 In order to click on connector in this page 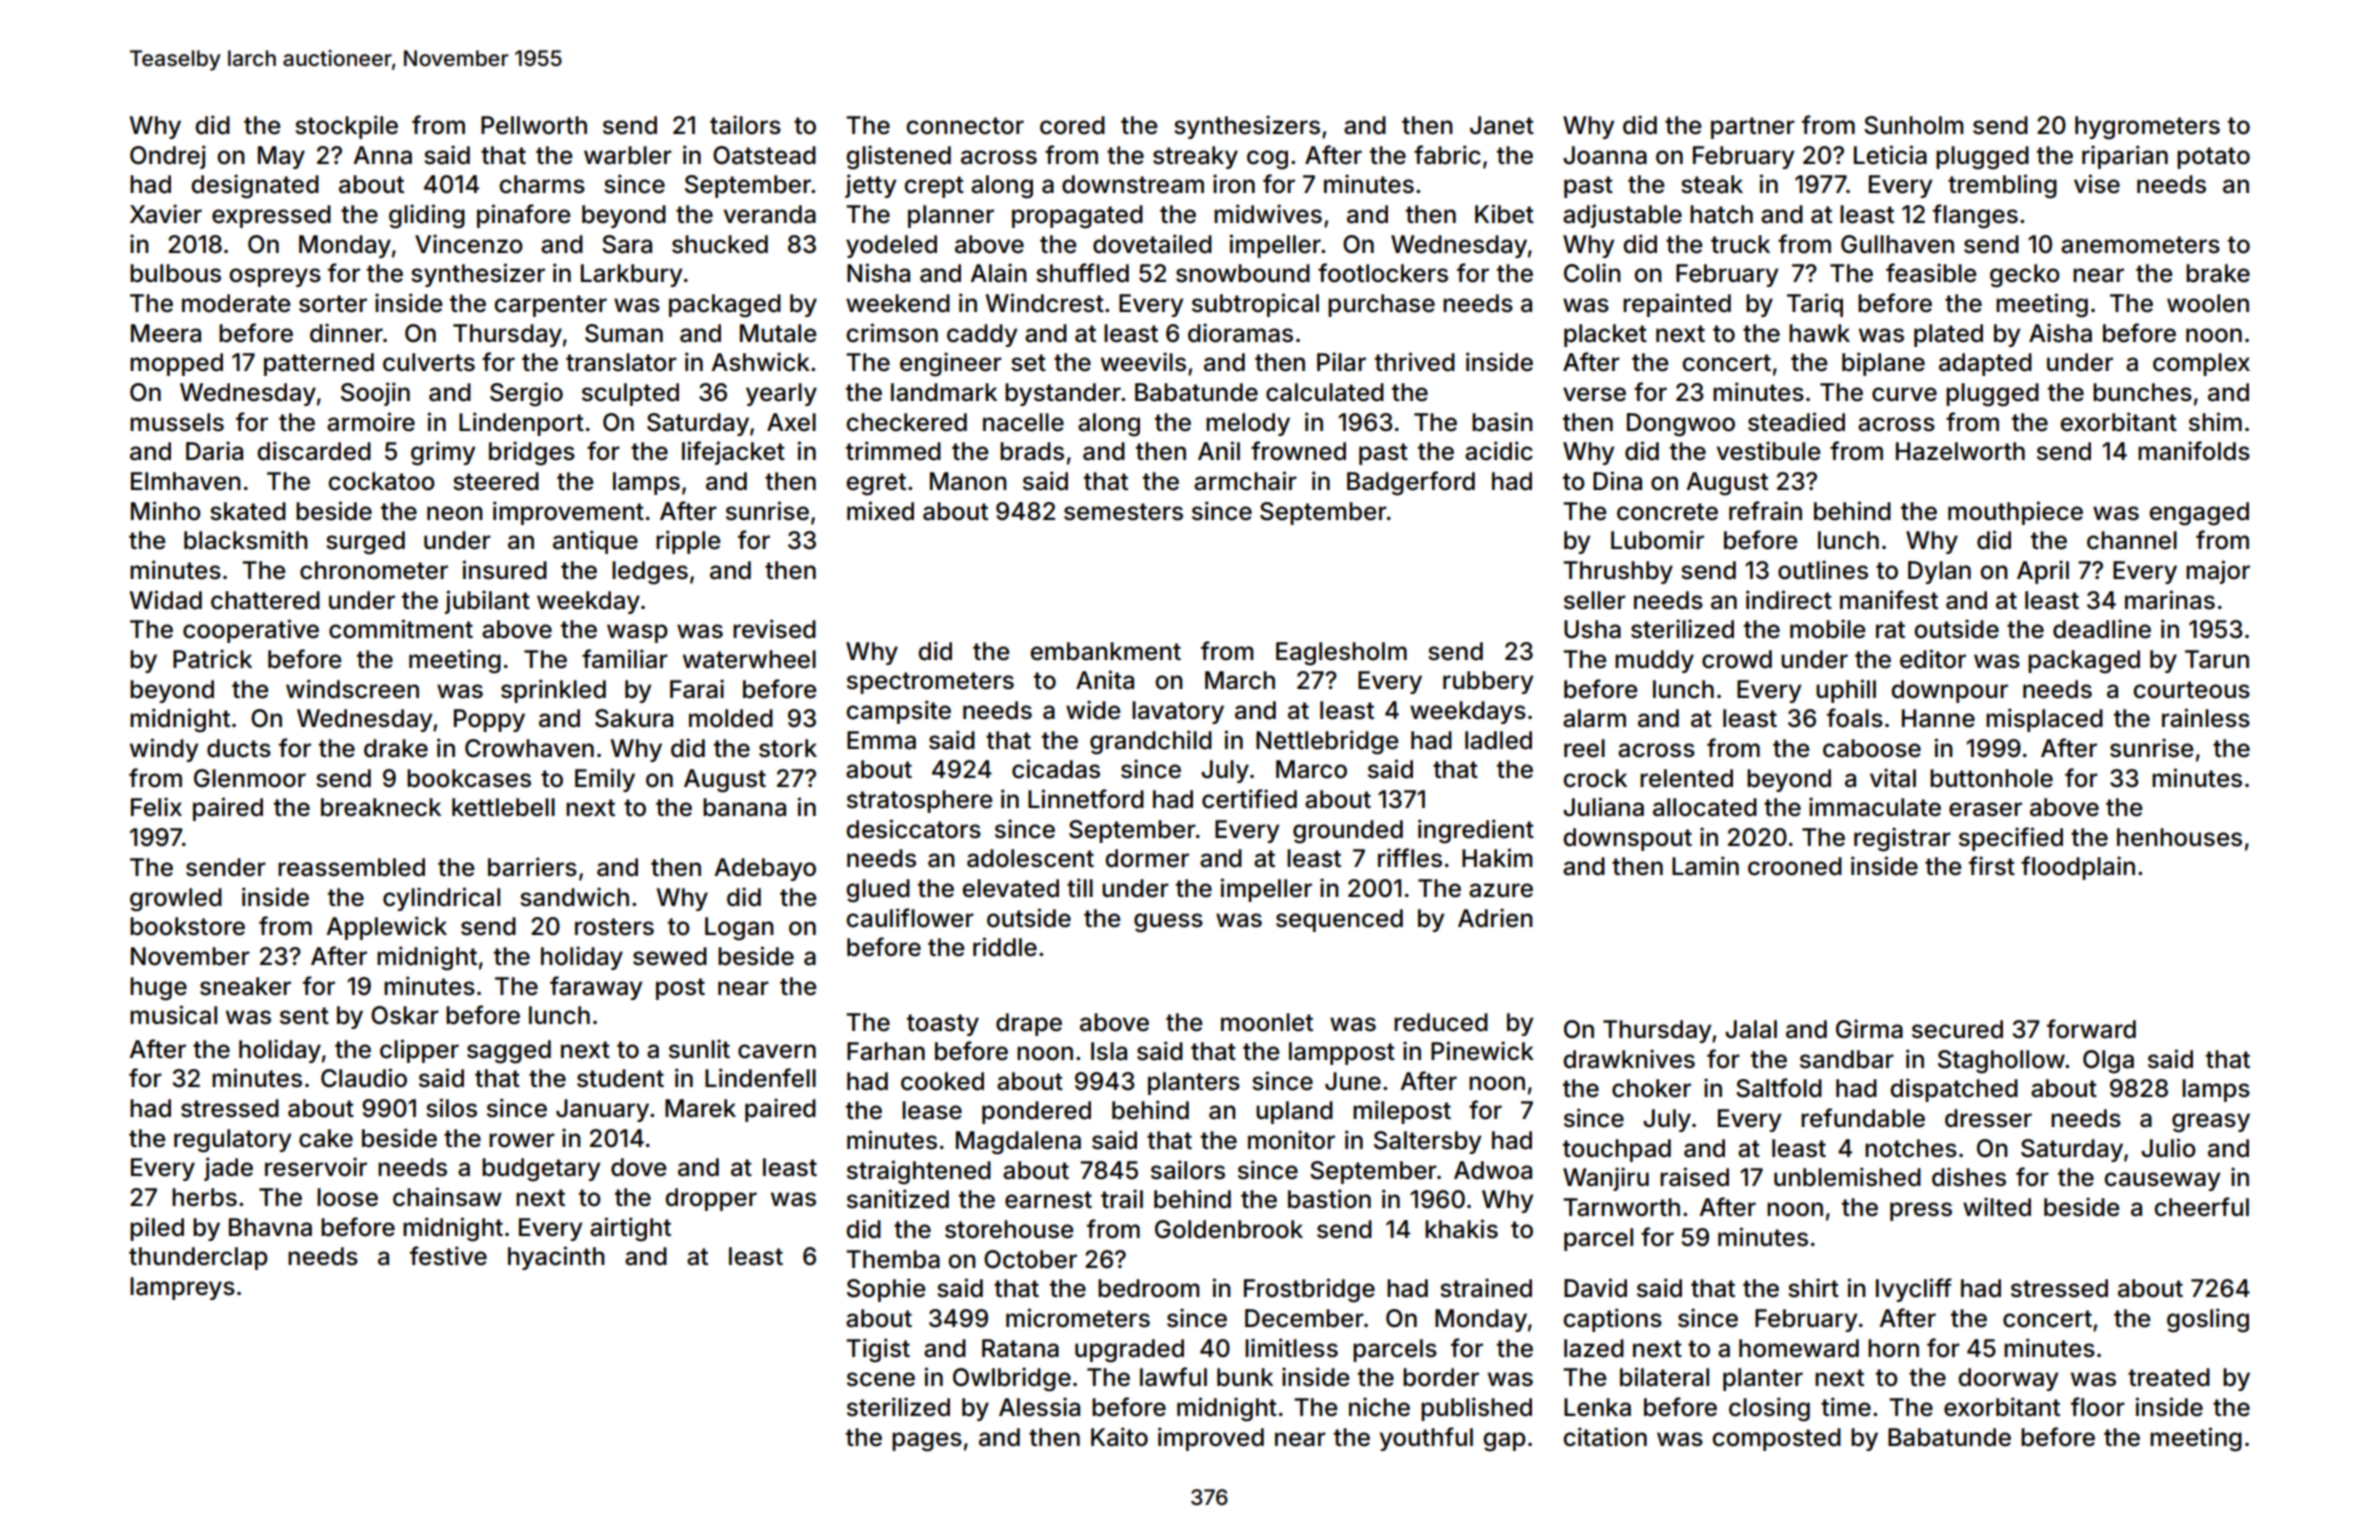, I will do `click(965, 126)`.
